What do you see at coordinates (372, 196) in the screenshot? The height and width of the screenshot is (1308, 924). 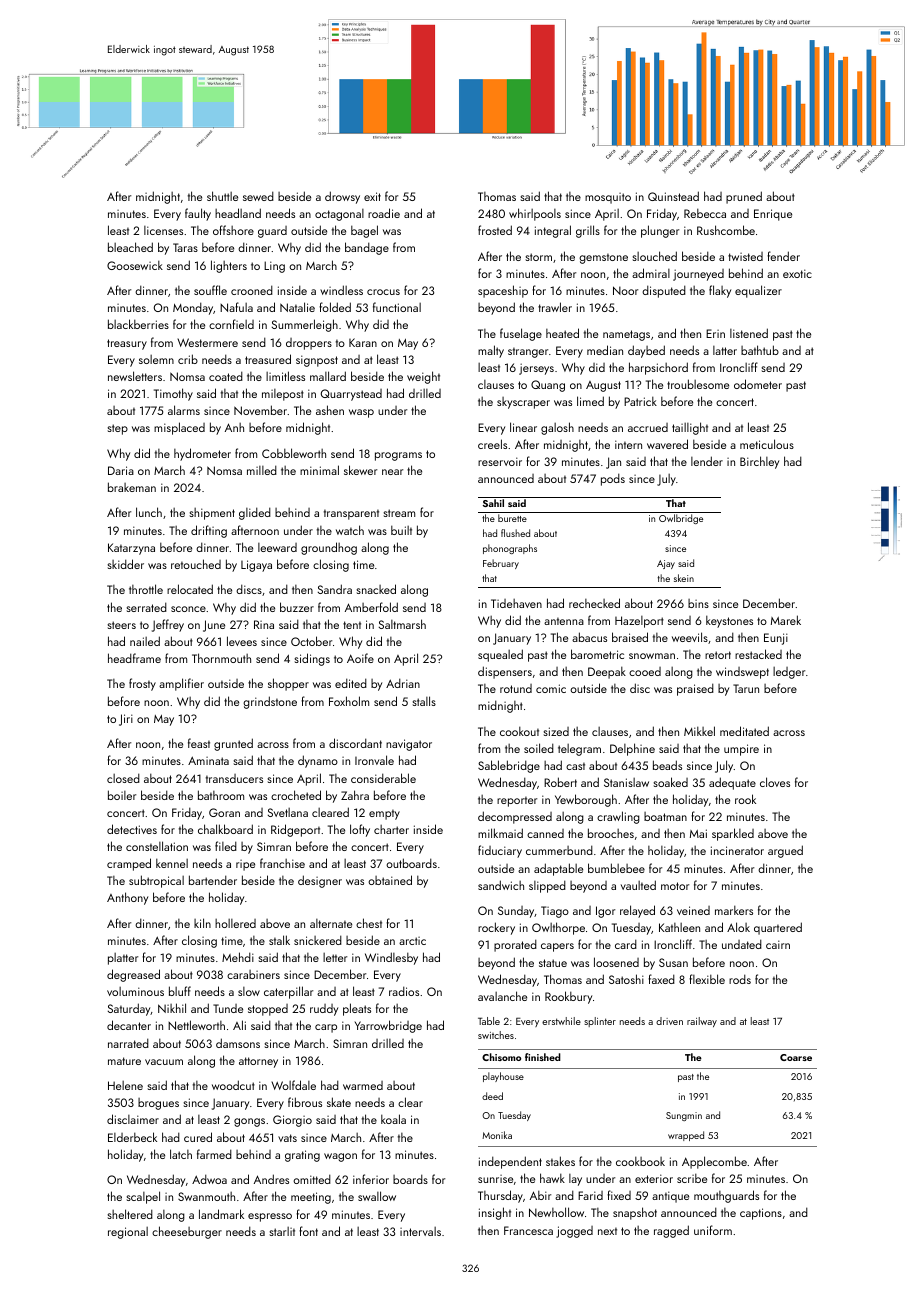 I see `exit` at bounding box center [372, 196].
